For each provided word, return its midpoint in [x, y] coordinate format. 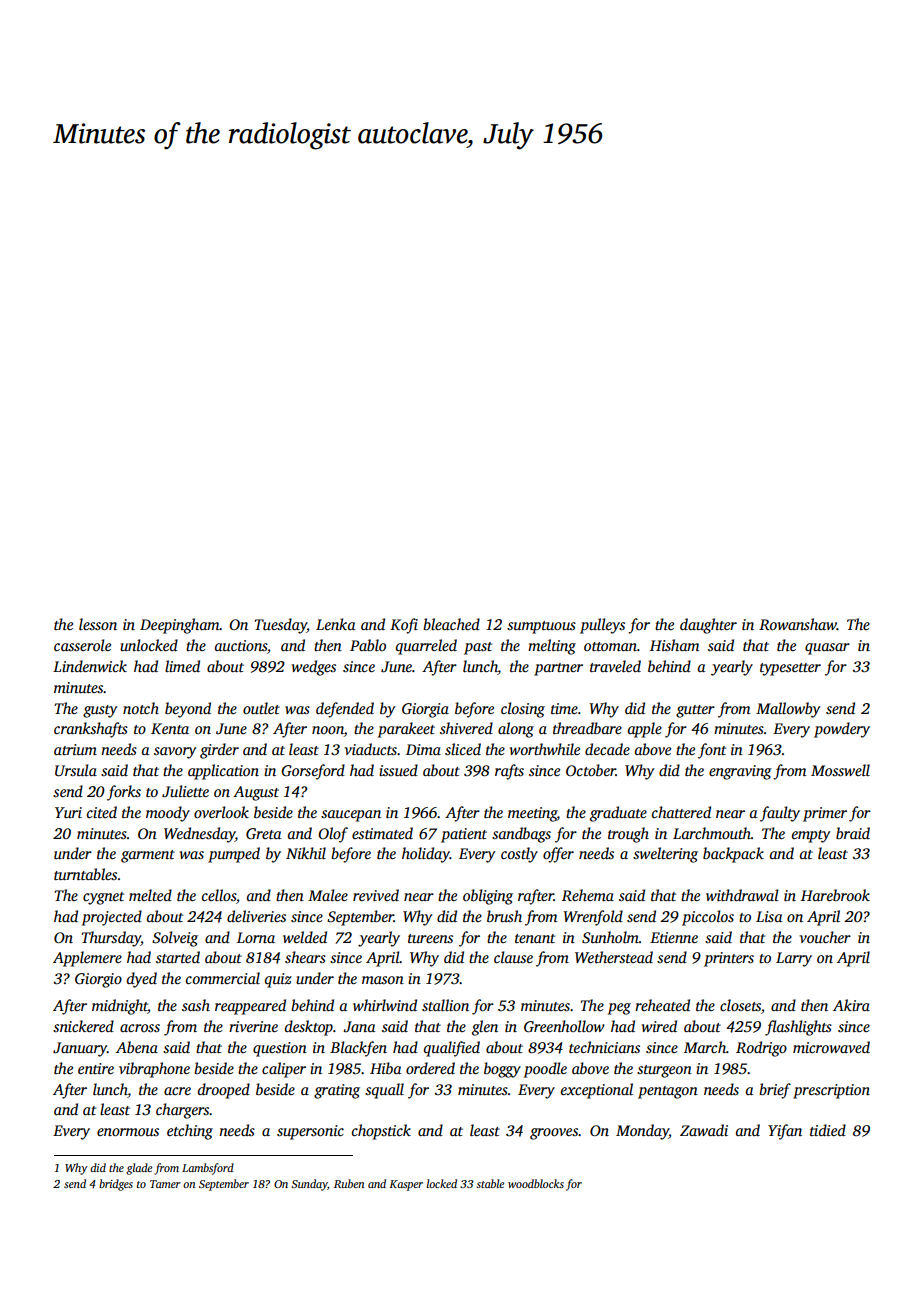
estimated [382, 833]
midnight [120, 1007]
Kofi [404, 626]
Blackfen [358, 1049]
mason [383, 980]
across [140, 1028]
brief [775, 1091]
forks [124, 793]
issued [398, 770]
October [591, 770]
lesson [98, 624]
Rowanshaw [798, 624]
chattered [681, 812]
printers [729, 959]
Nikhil [306, 853]
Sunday [309, 1185]
